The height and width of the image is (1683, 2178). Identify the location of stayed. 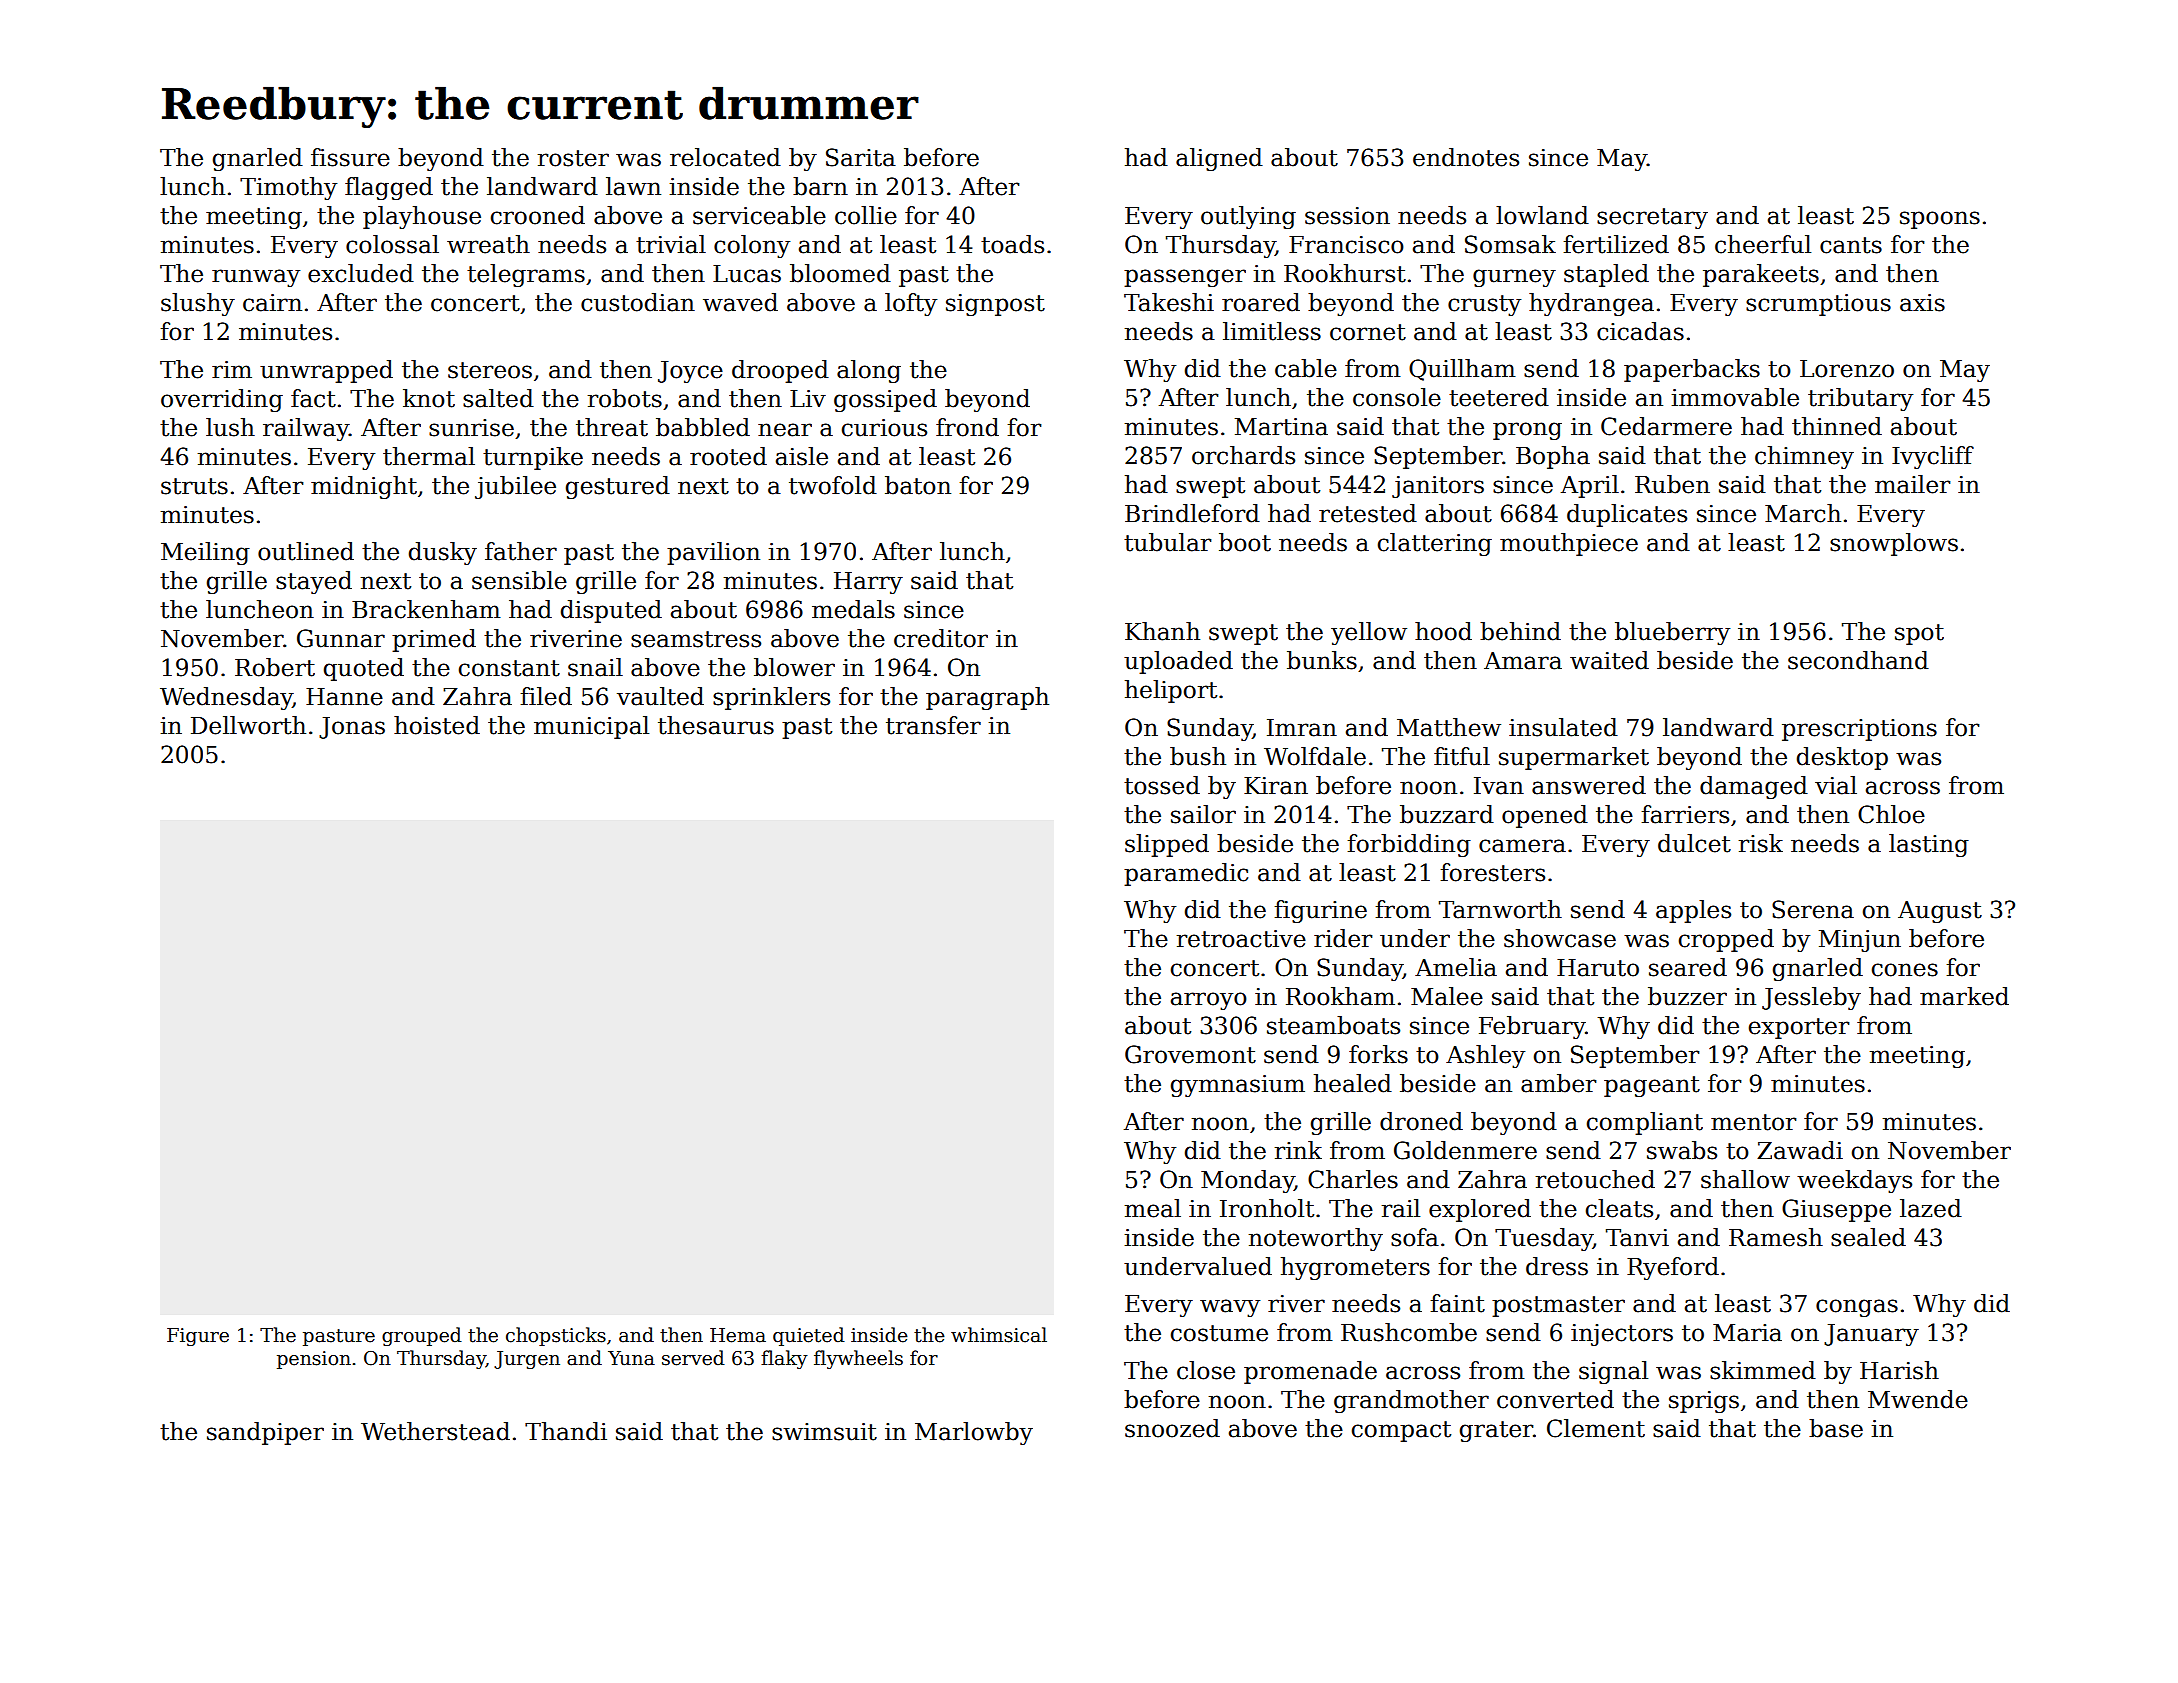
(314, 582).
